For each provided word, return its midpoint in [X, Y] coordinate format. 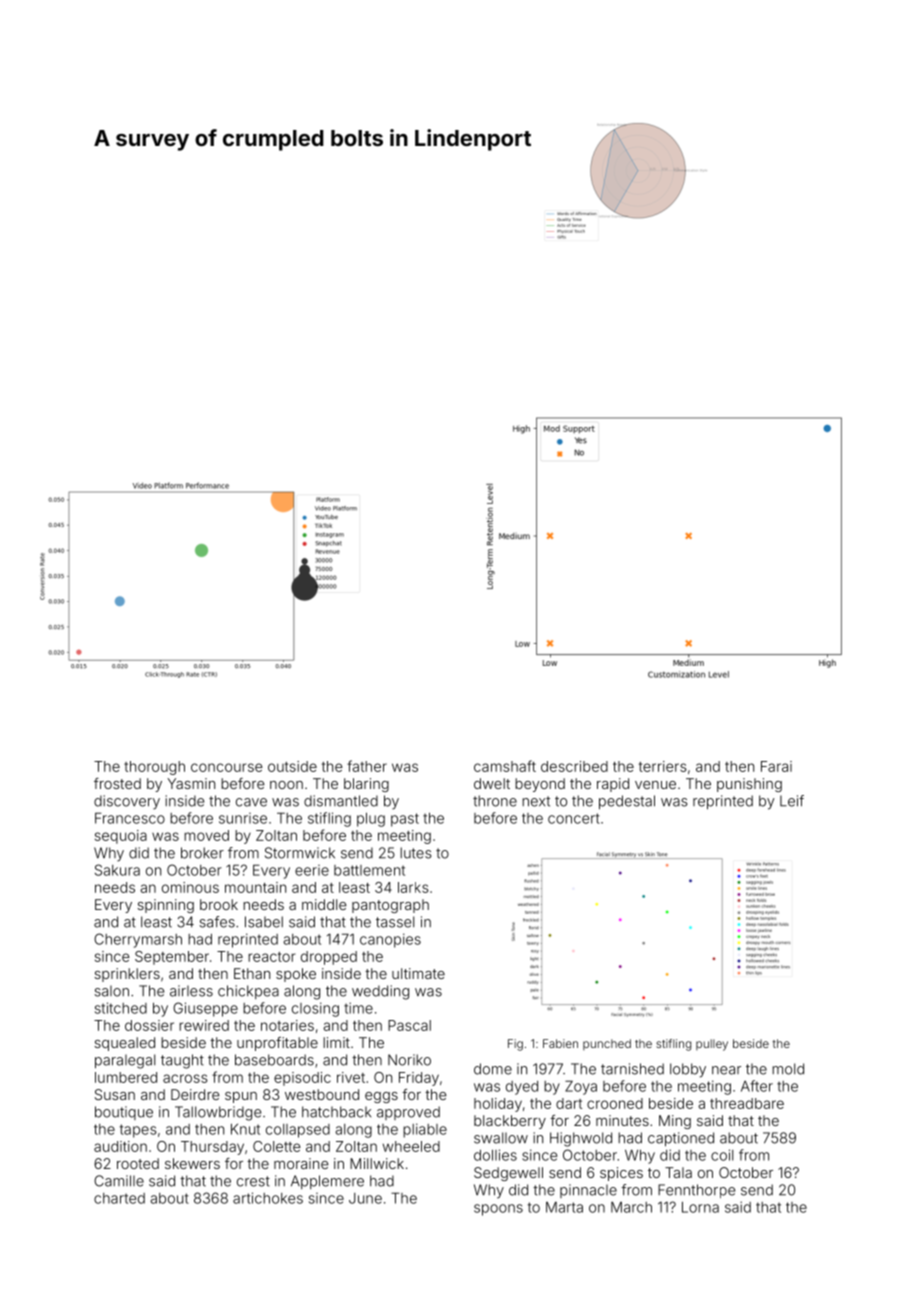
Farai [776, 766]
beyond [540, 785]
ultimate [418, 973]
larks [413, 887]
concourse [227, 767]
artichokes [268, 1198]
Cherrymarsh [138, 940]
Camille [119, 1181]
